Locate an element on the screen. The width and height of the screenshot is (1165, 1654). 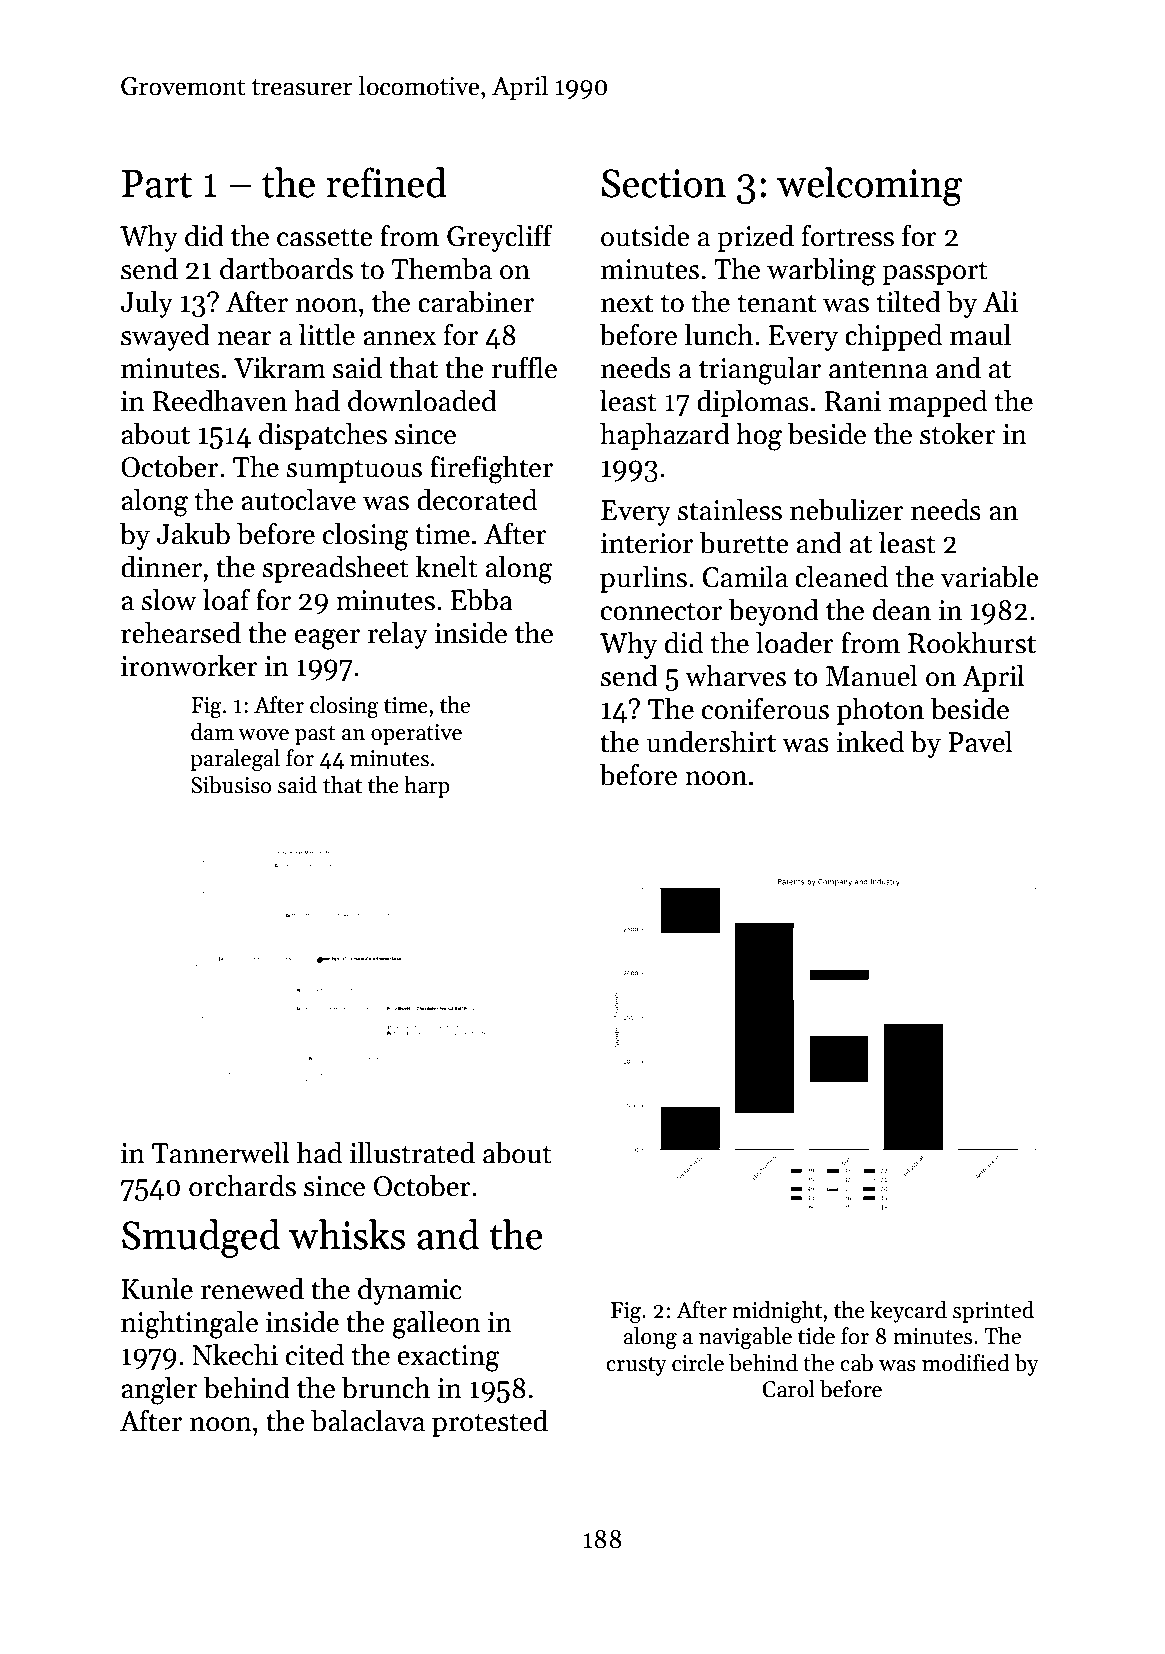
crusty is located at coordinates (636, 1366).
